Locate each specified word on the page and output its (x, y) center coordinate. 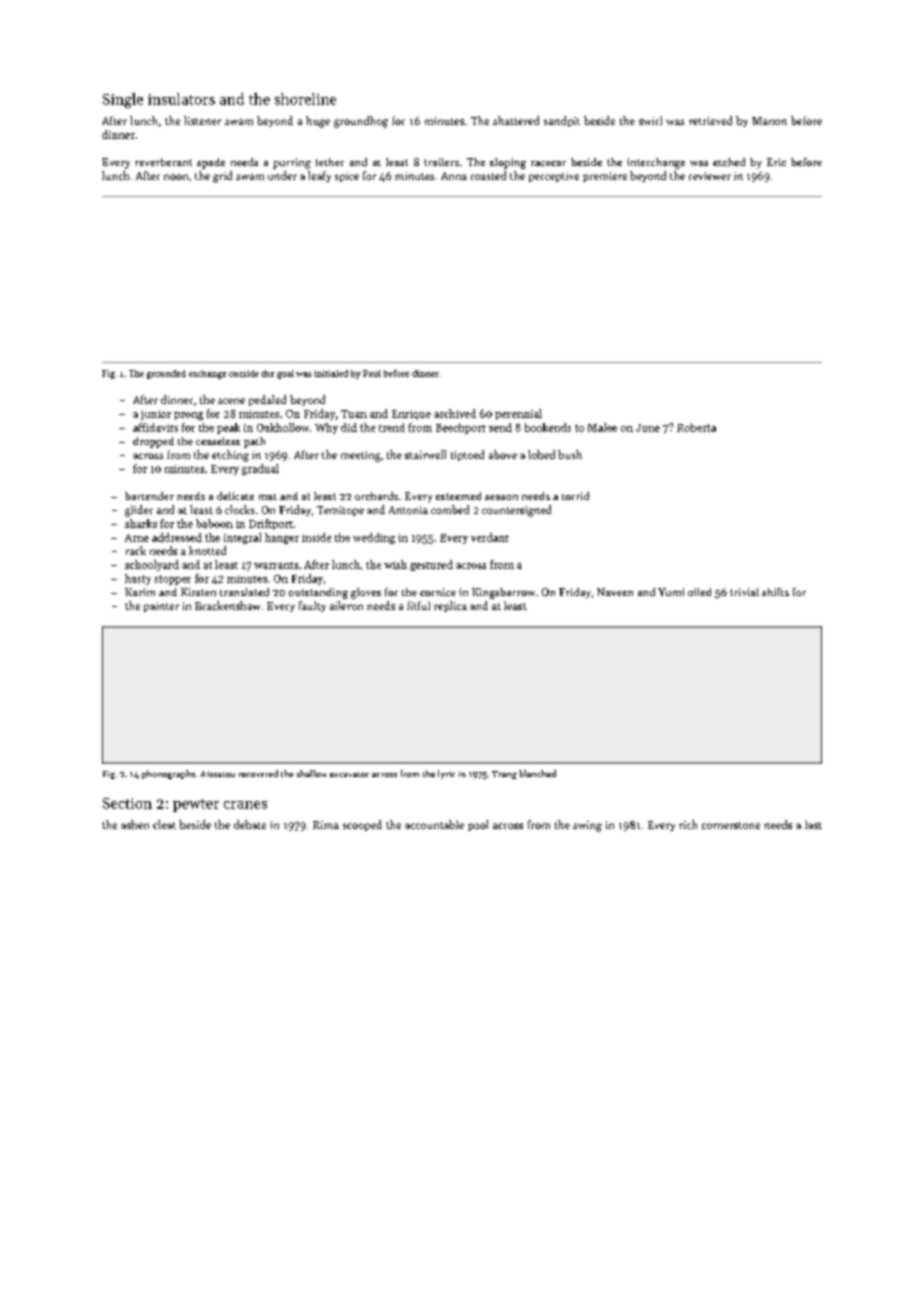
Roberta (696, 427)
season (501, 497)
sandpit (562, 121)
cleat (164, 824)
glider (139, 511)
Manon (769, 121)
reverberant (163, 162)
